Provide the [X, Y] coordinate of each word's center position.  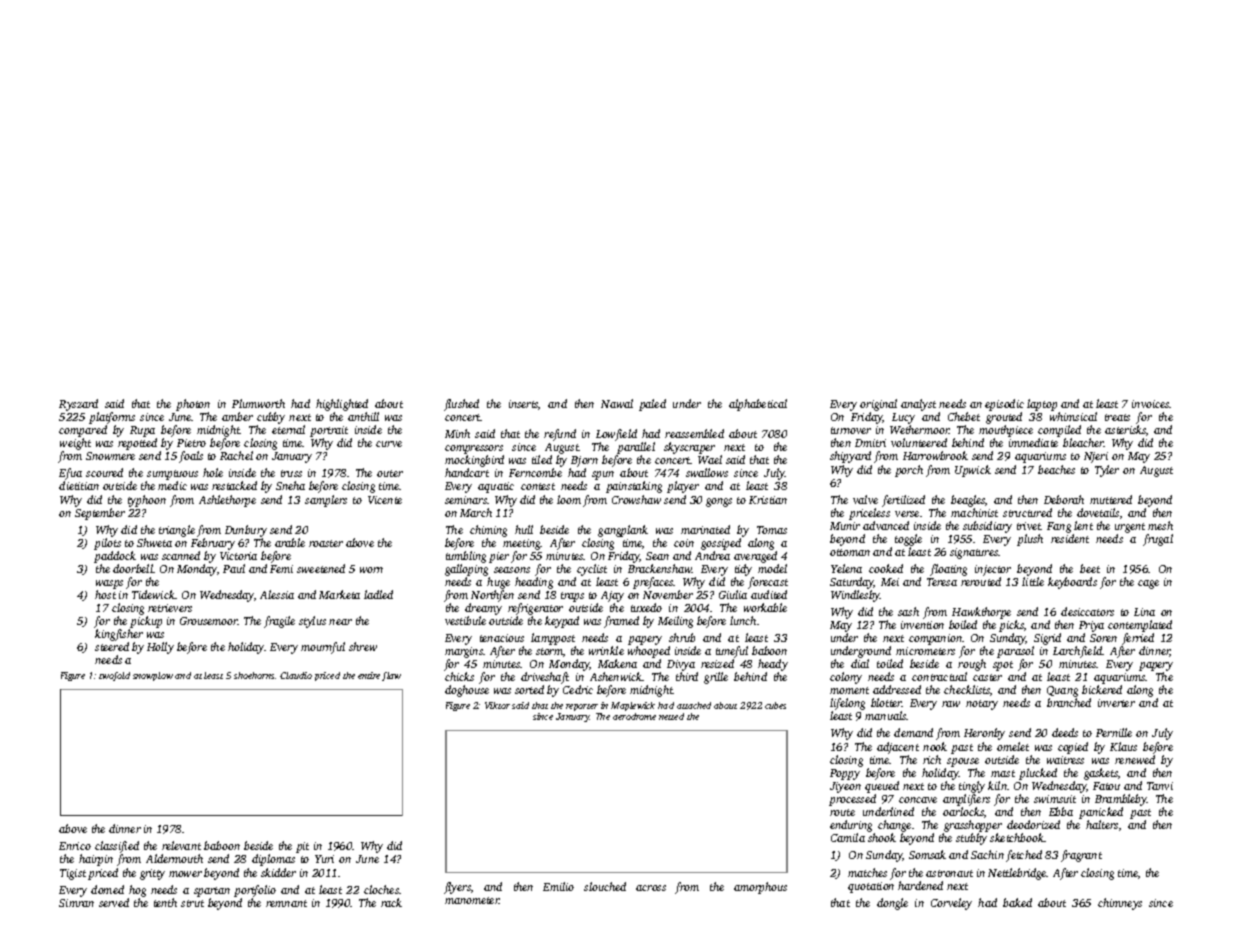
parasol [1015, 652]
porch [909, 471]
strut [192, 903]
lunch [743, 620]
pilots [107, 544]
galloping [466, 570]
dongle [892, 904]
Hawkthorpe [981, 613]
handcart [467, 472]
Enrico [75, 846]
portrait [329, 431]
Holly [160, 648]
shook [882, 837]
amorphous [760, 888]
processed [852, 800]
